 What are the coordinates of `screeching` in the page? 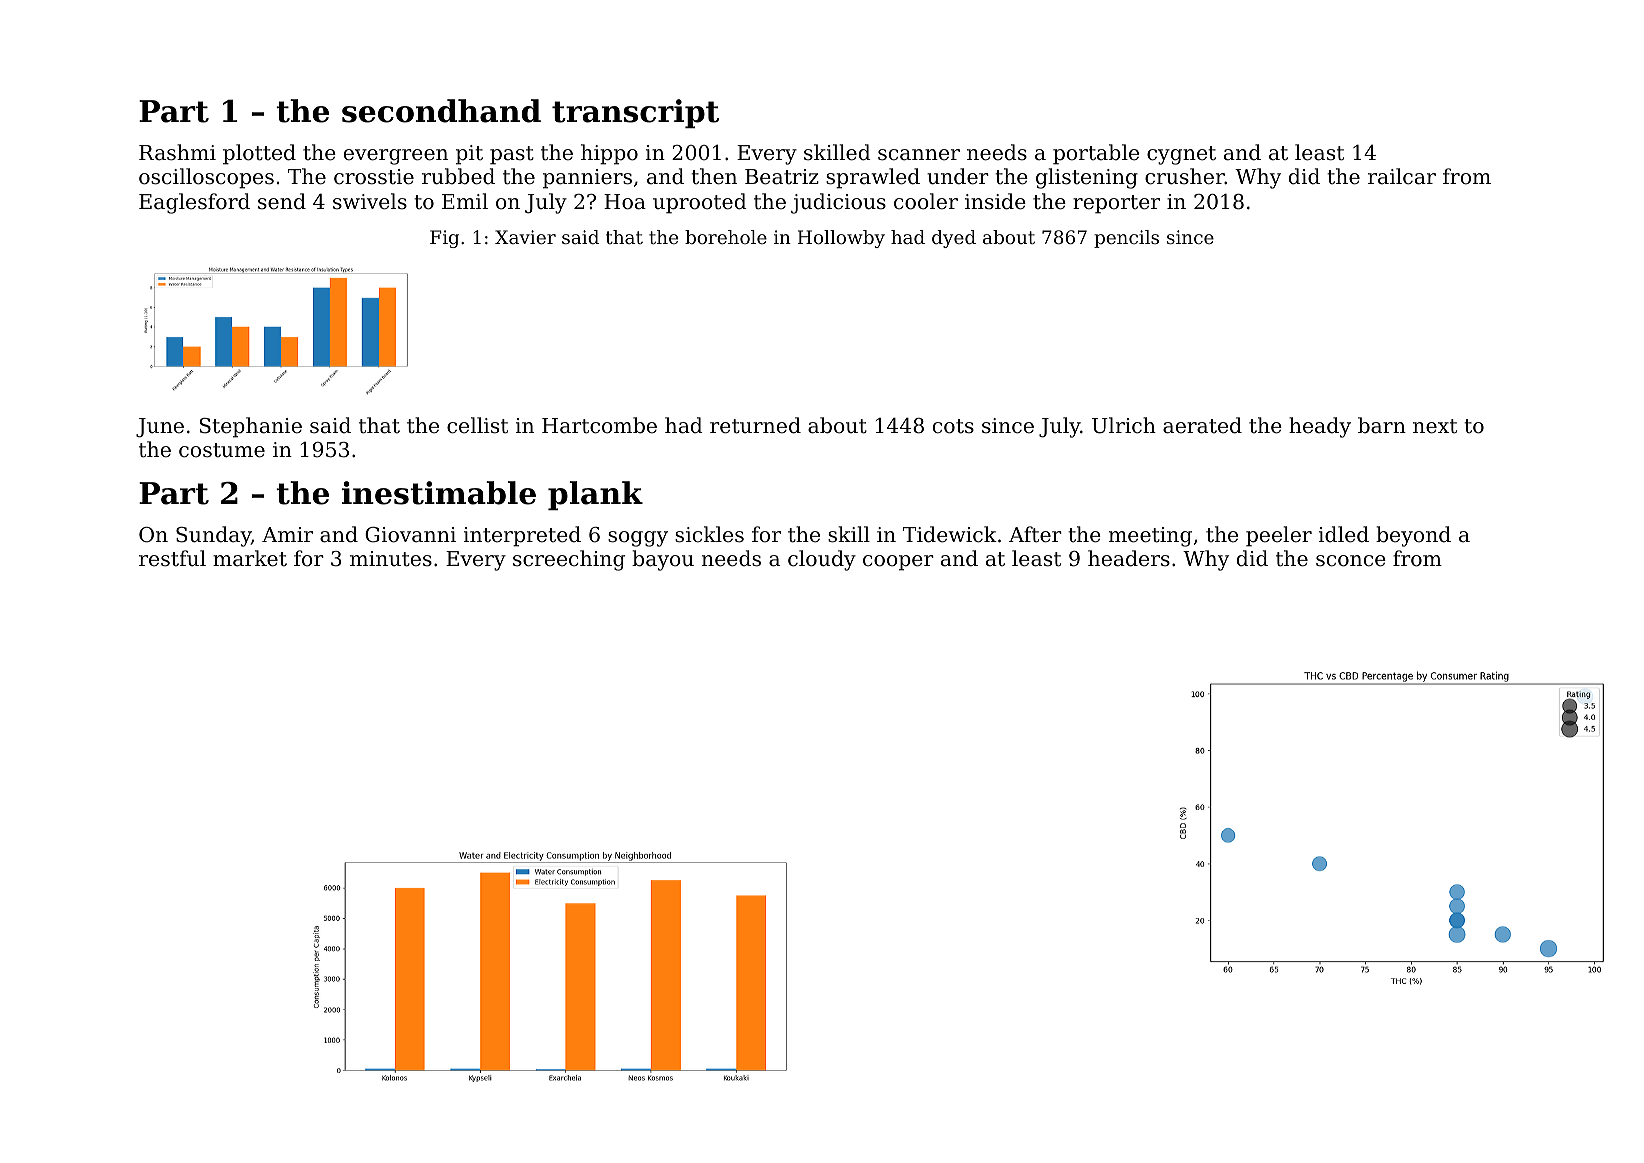 It's located at (569, 560).
